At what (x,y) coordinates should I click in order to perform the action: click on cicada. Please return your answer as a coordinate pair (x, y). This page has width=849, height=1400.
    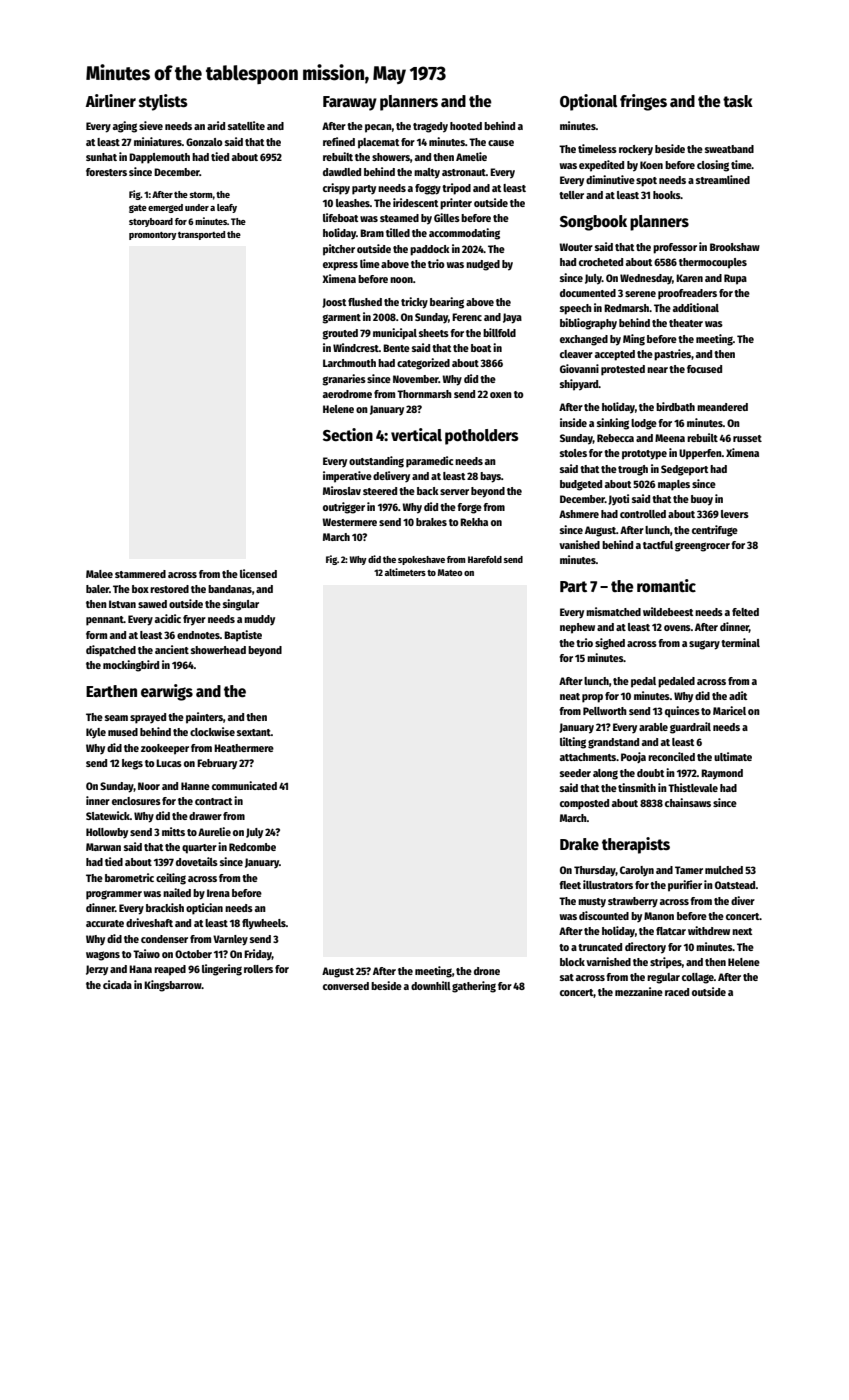
    Looking at the image, I should click on (117, 984).
